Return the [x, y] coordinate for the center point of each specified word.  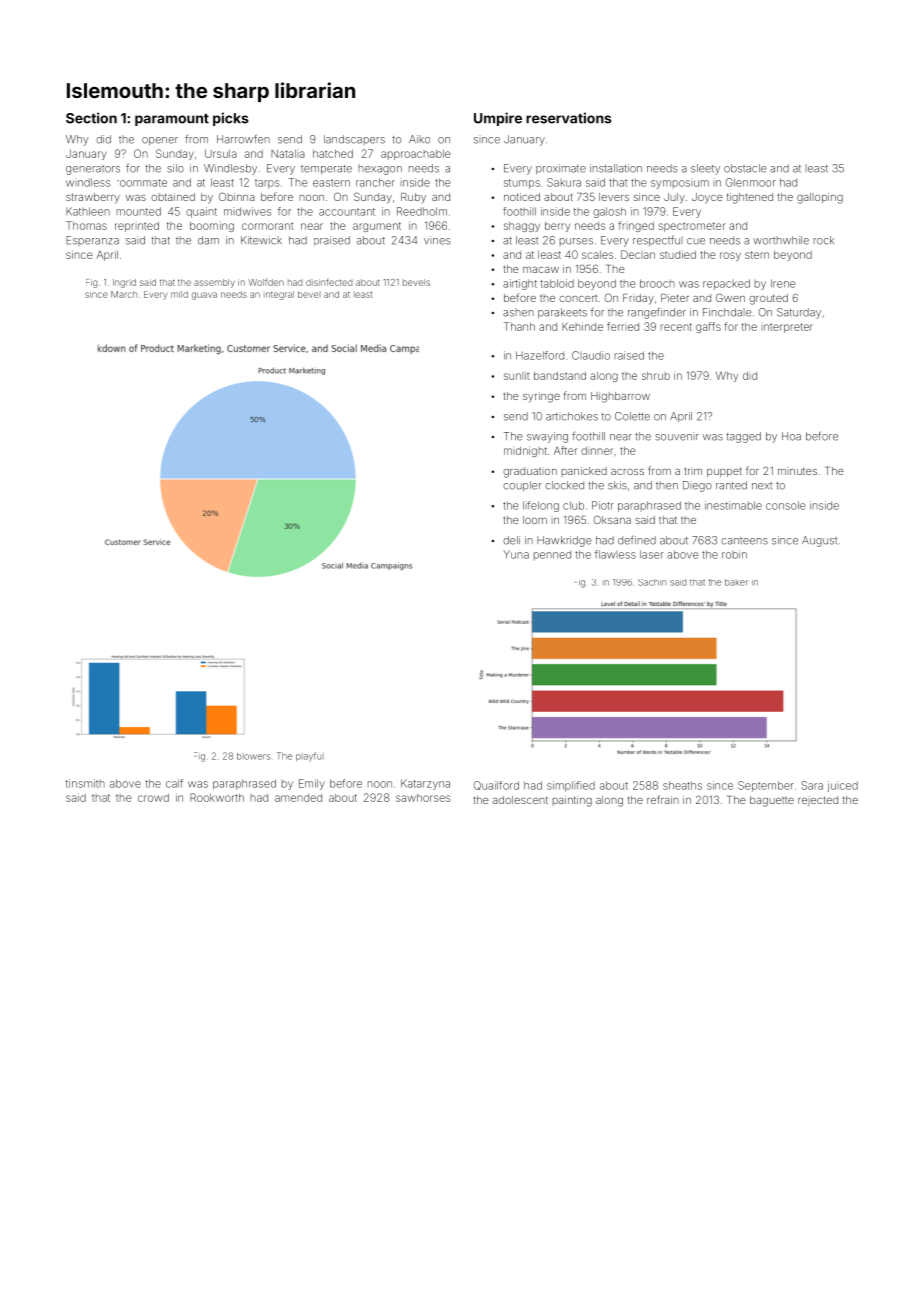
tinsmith [85, 783]
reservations [568, 118]
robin [734, 554]
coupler [522, 486]
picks [230, 119]
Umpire [498, 119]
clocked [564, 485]
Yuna [516, 554]
